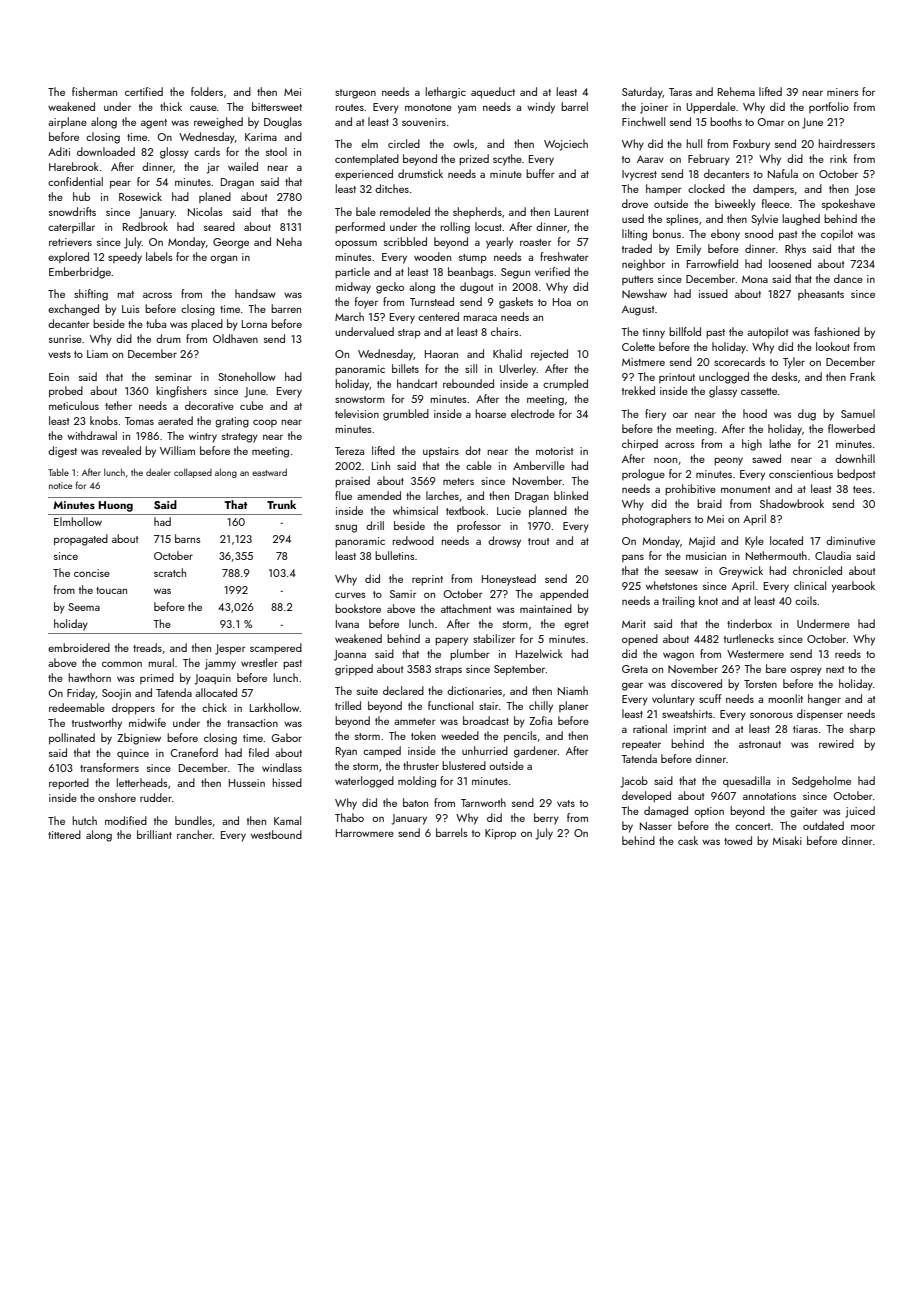 The height and width of the screenshot is (1308, 924). Describe the element at coordinates (833, 555) in the screenshot. I see `Claudia` at that location.
